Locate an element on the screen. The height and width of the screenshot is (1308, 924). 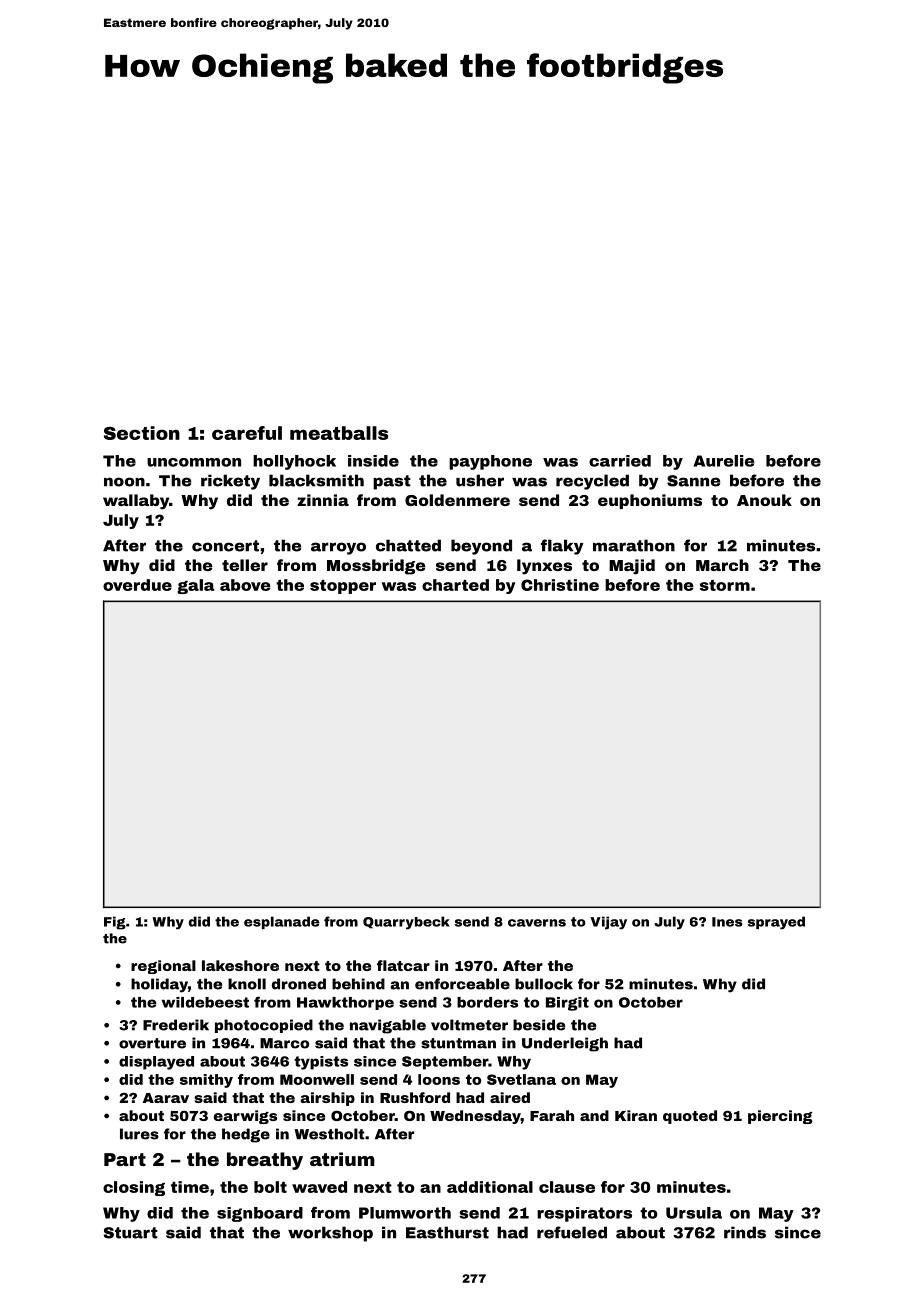
gala is located at coordinates (196, 586).
